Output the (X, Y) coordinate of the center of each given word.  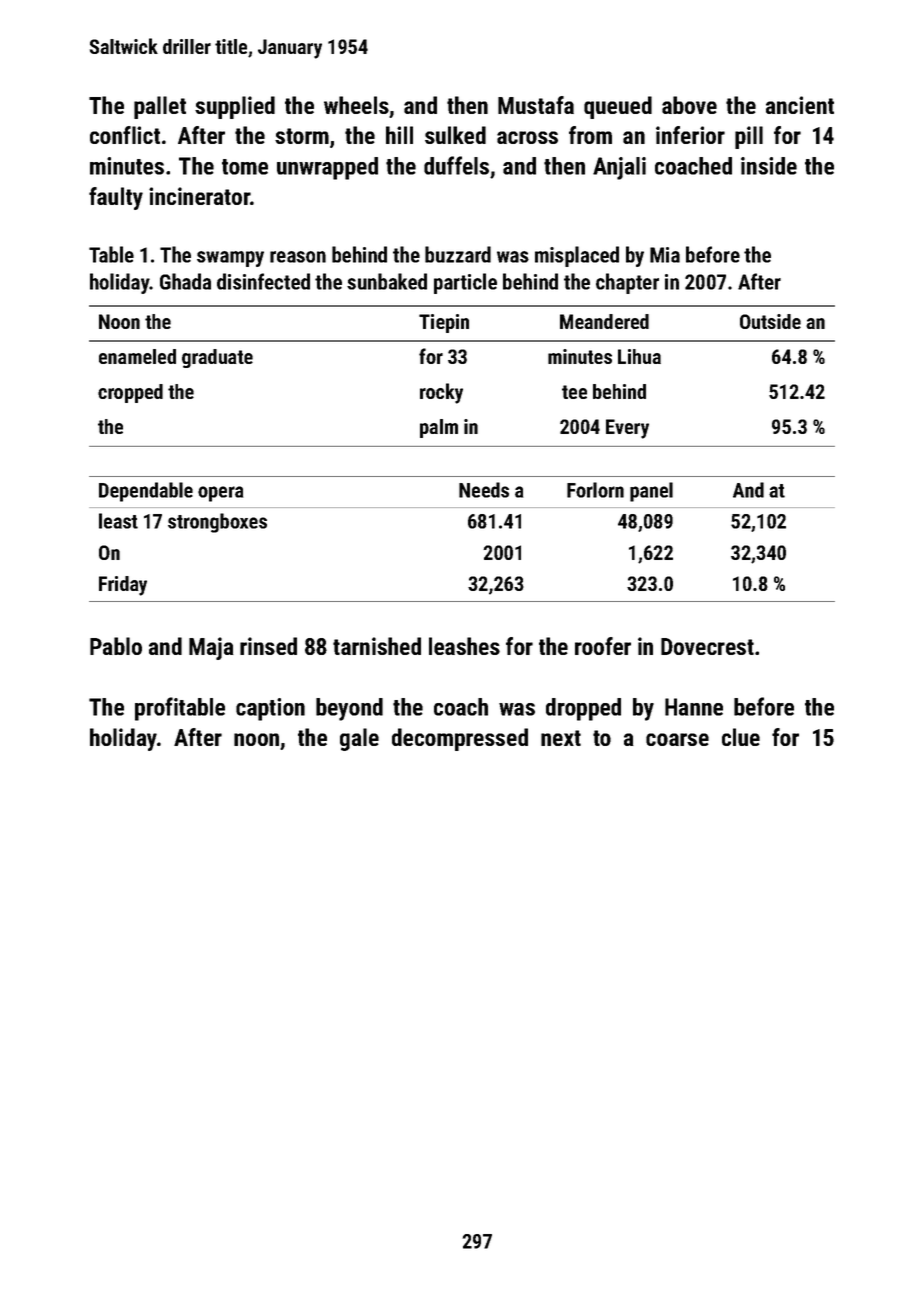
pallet (160, 107)
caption (270, 709)
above (689, 105)
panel (651, 492)
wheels (356, 105)
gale (359, 739)
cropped (130, 393)
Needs (484, 490)
